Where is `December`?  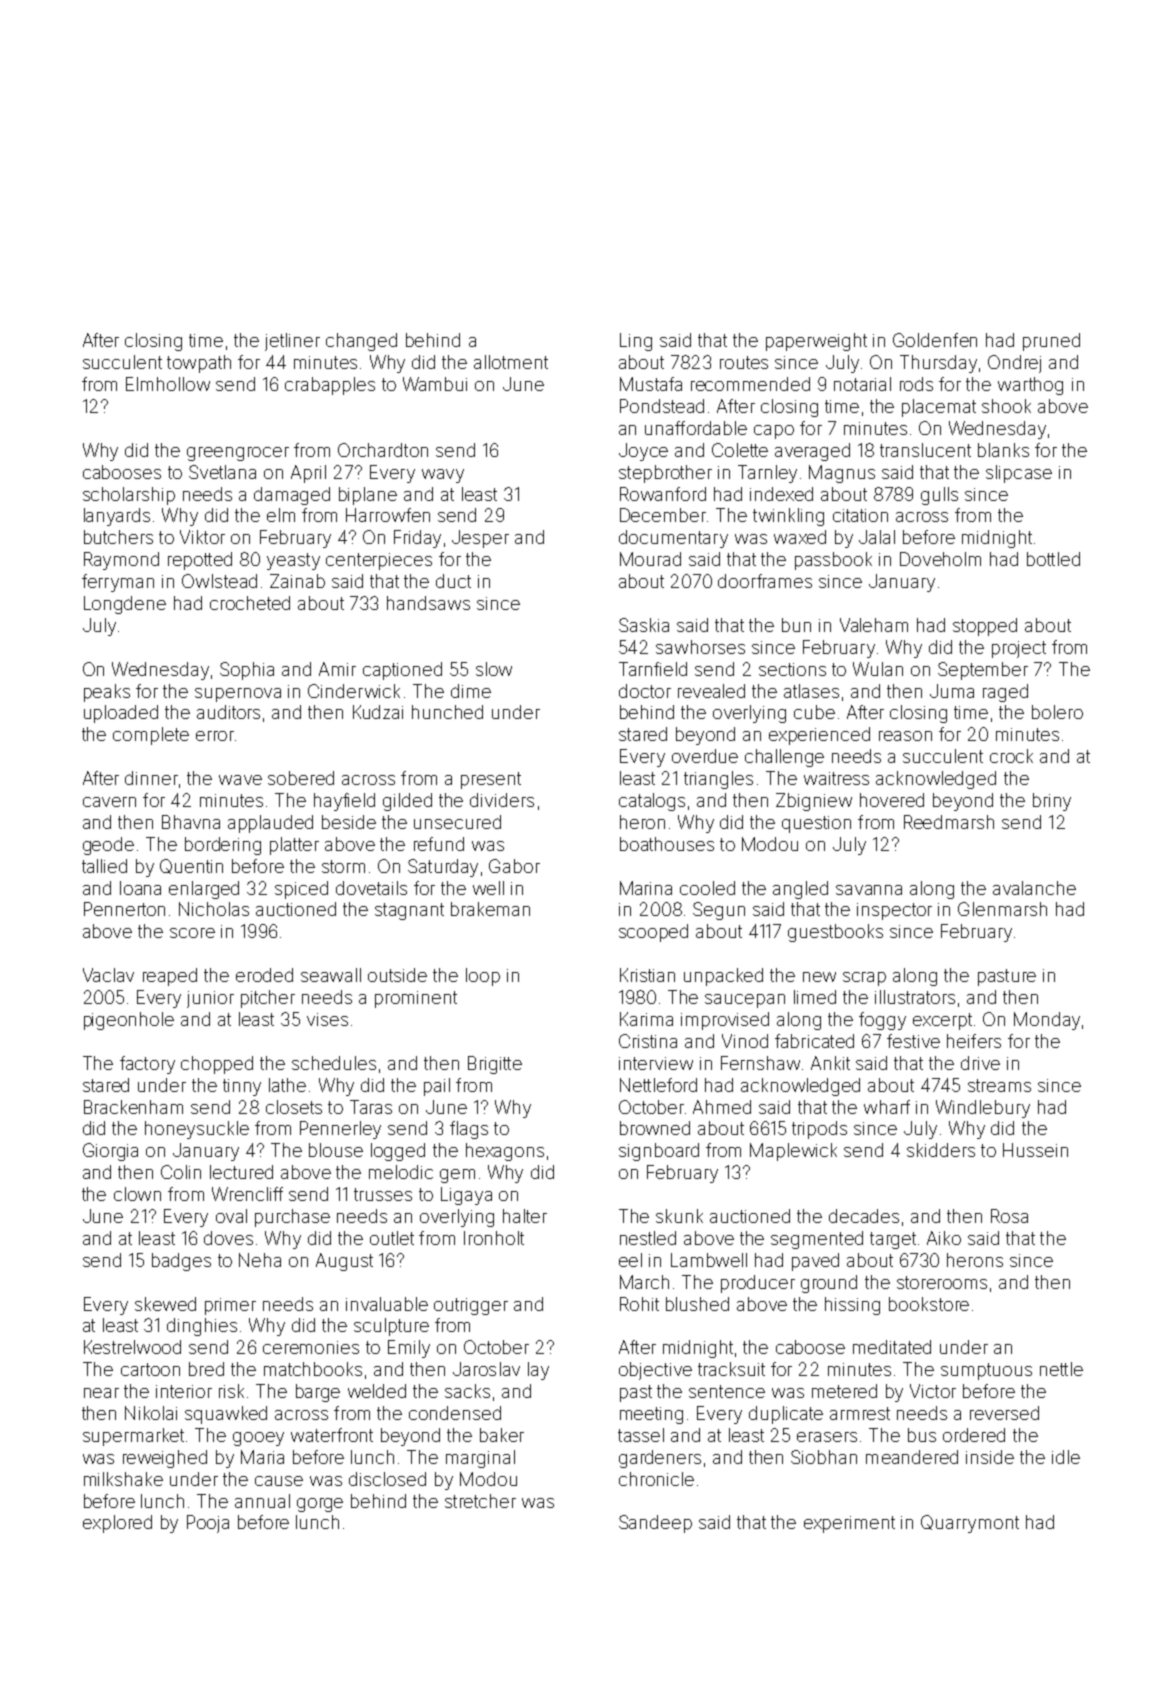
December is located at coordinates (663, 515).
